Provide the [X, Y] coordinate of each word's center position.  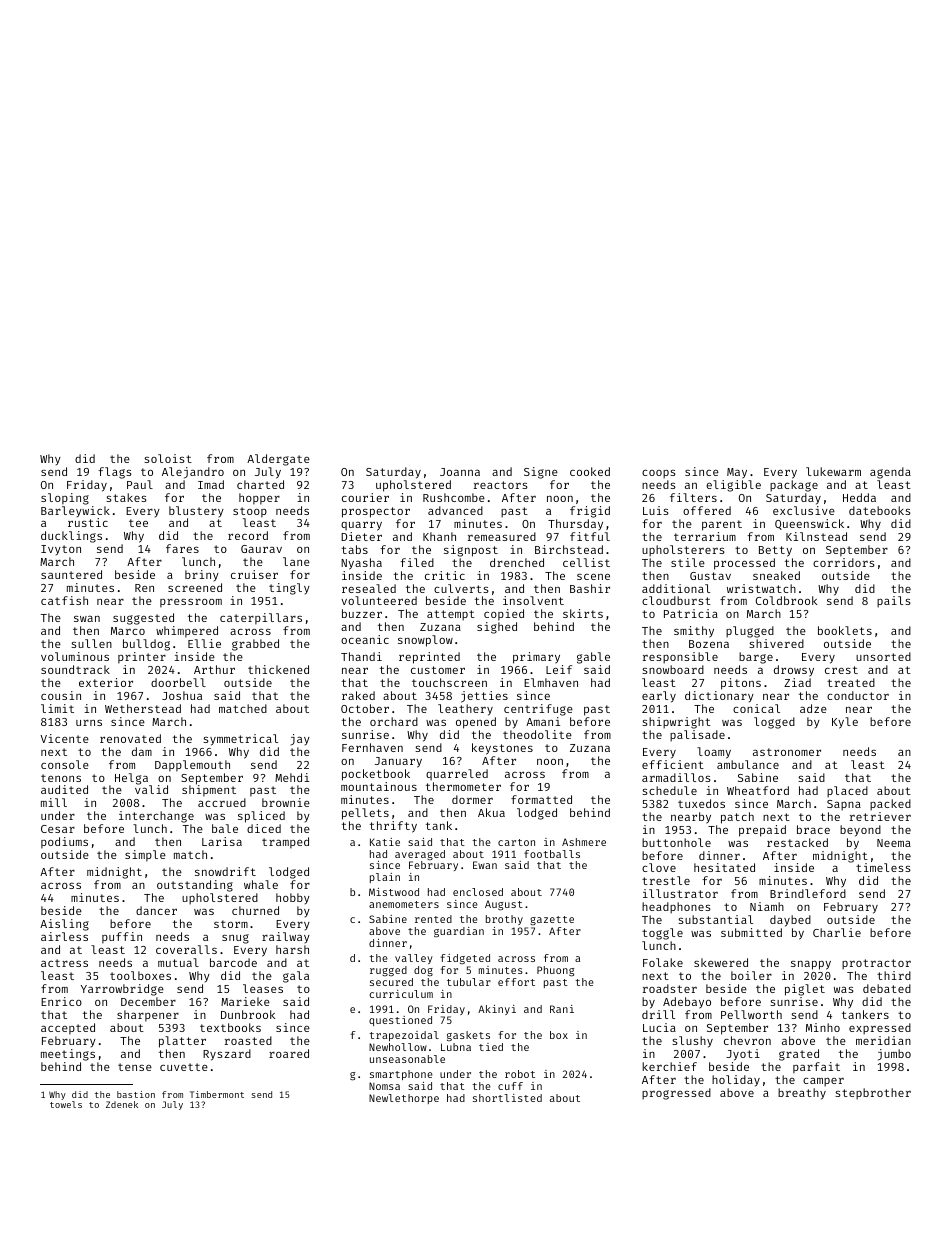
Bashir [590, 588]
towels [66, 1104]
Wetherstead [143, 708]
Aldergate [278, 460]
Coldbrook [786, 600]
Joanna [460, 472]
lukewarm [833, 471]
